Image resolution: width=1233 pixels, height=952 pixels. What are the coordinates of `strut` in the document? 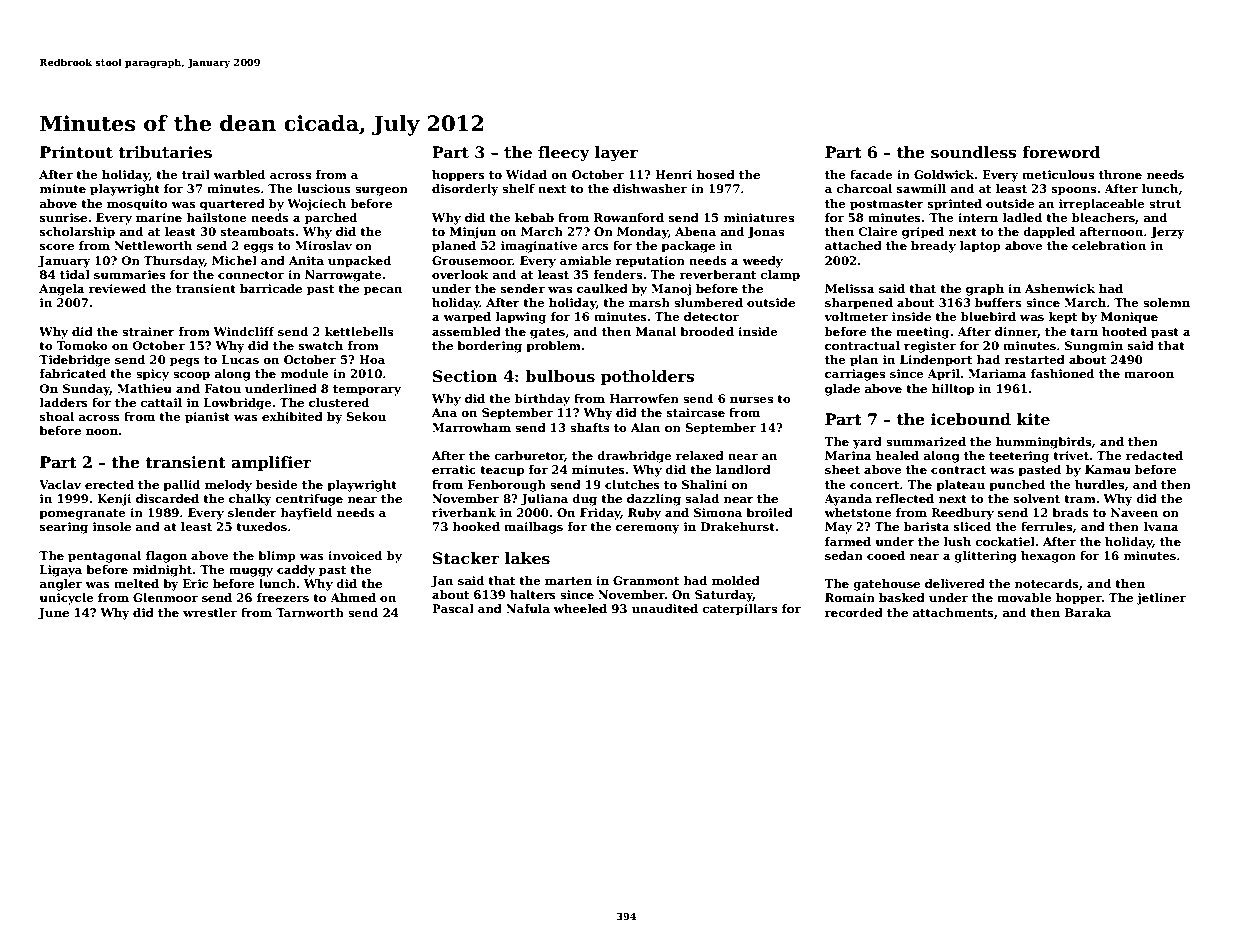 It's located at (1165, 204).
